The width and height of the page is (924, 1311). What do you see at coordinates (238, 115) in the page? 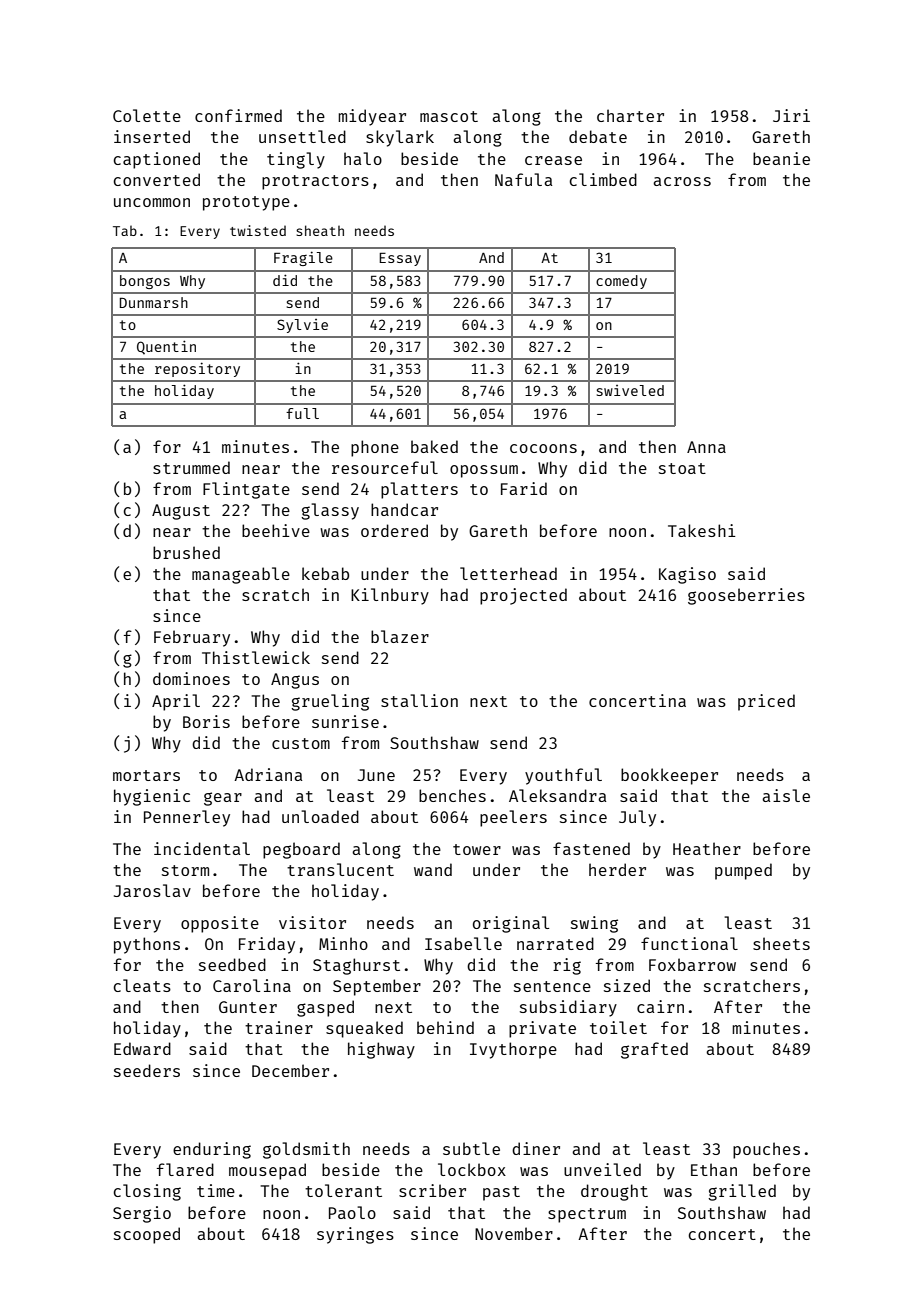
I see `confirmed` at bounding box center [238, 115].
